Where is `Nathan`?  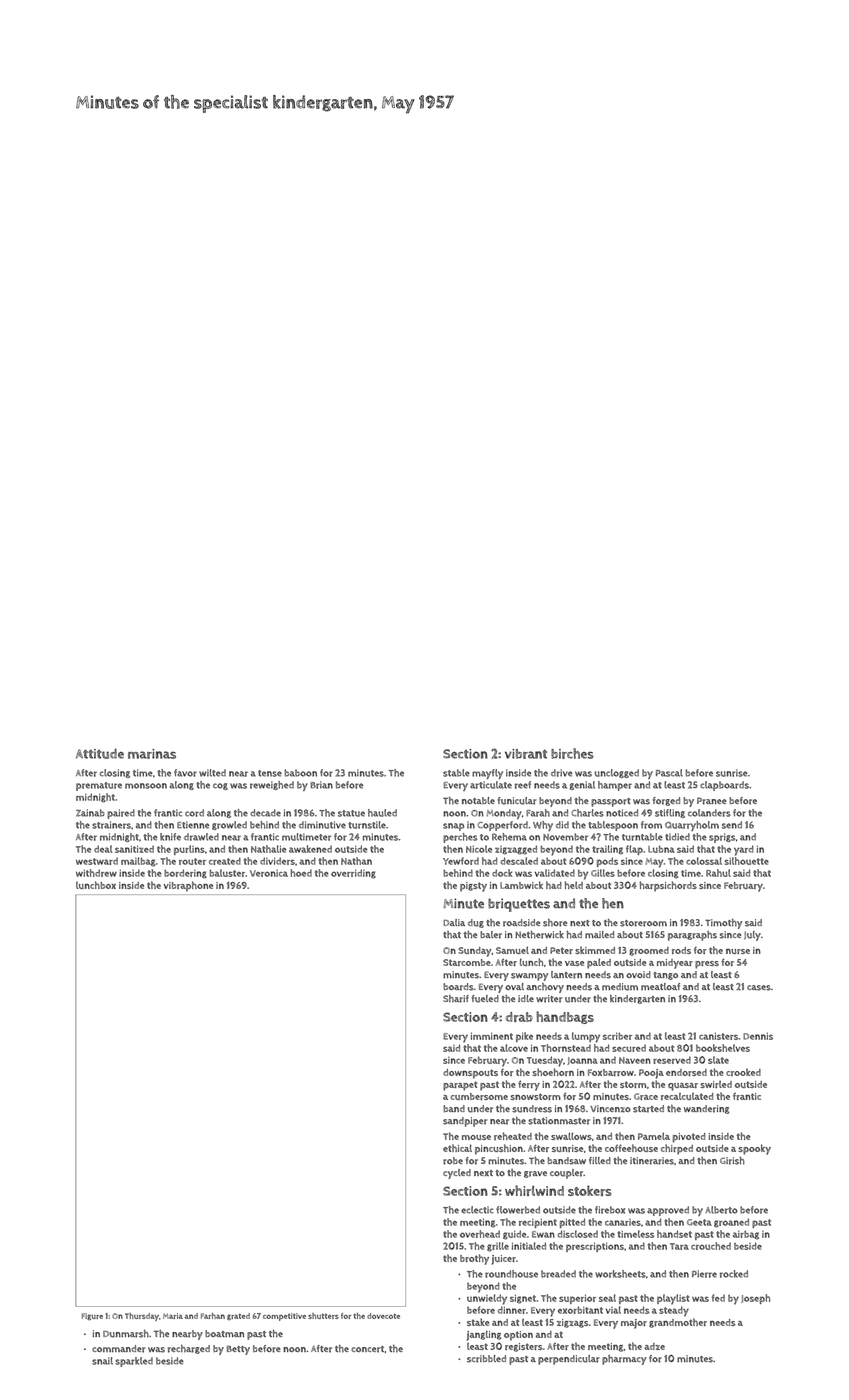
Nathan is located at coordinates (356, 861).
